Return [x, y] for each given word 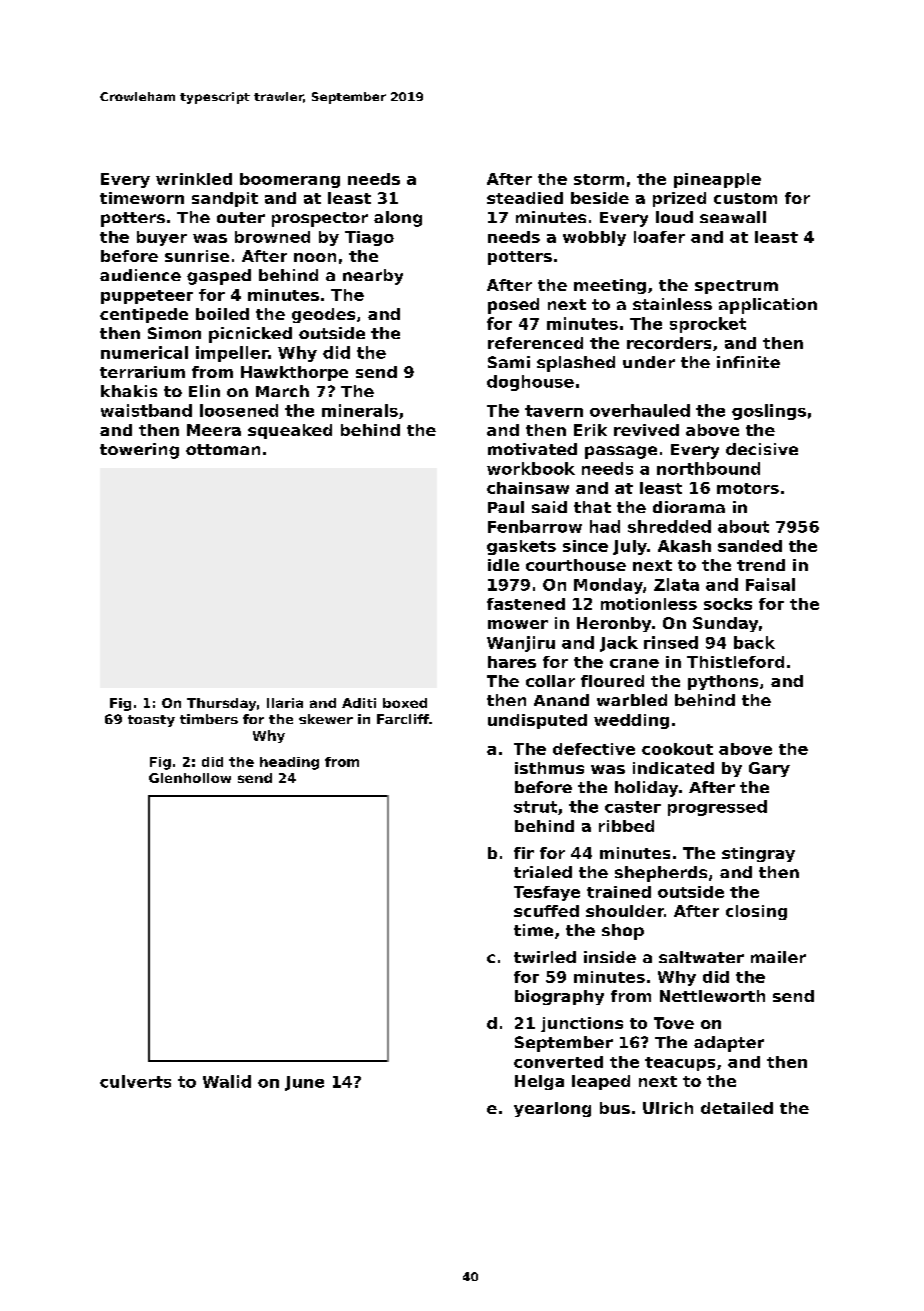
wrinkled [194, 179]
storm [599, 179]
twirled [545, 957]
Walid [227, 1081]
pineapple [717, 180]
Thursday [221, 704]
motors [748, 488]
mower [518, 624]
